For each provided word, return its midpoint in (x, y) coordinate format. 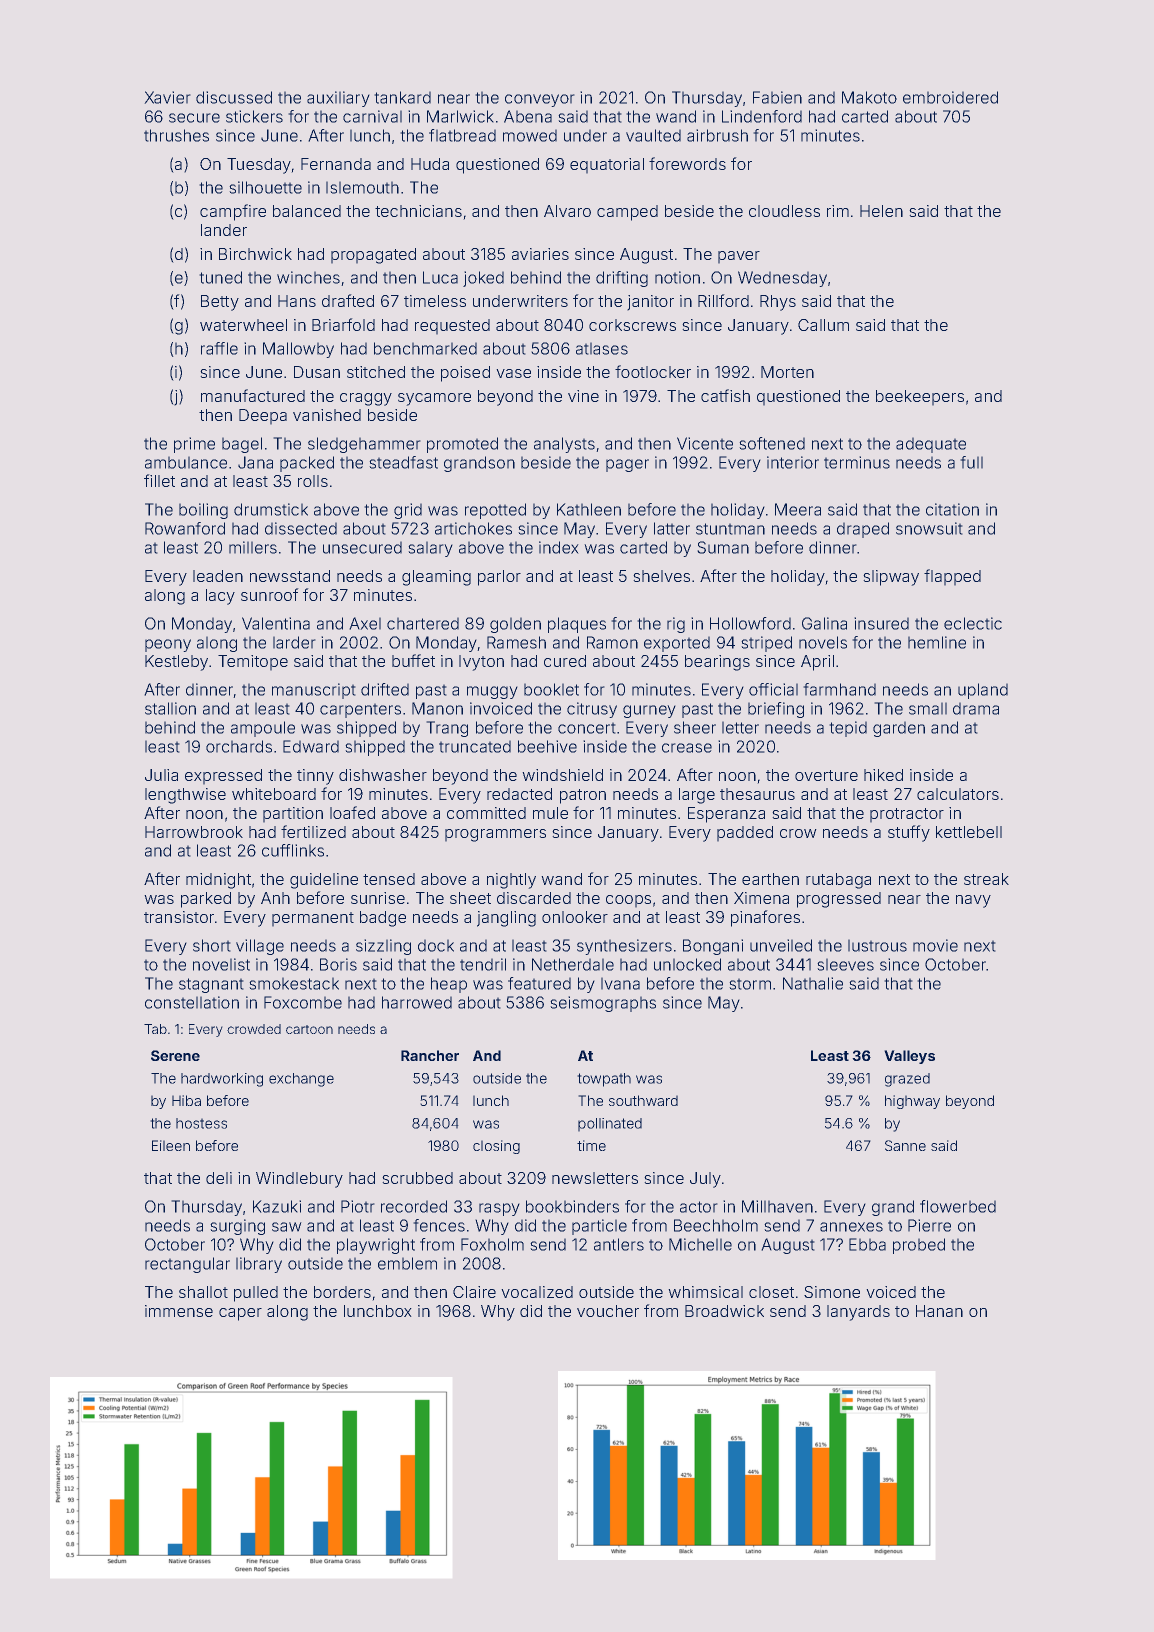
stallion (170, 708)
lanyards (858, 1313)
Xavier (167, 97)
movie (935, 945)
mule (550, 813)
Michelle (700, 1244)
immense (179, 1311)
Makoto (869, 97)
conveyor (540, 100)
